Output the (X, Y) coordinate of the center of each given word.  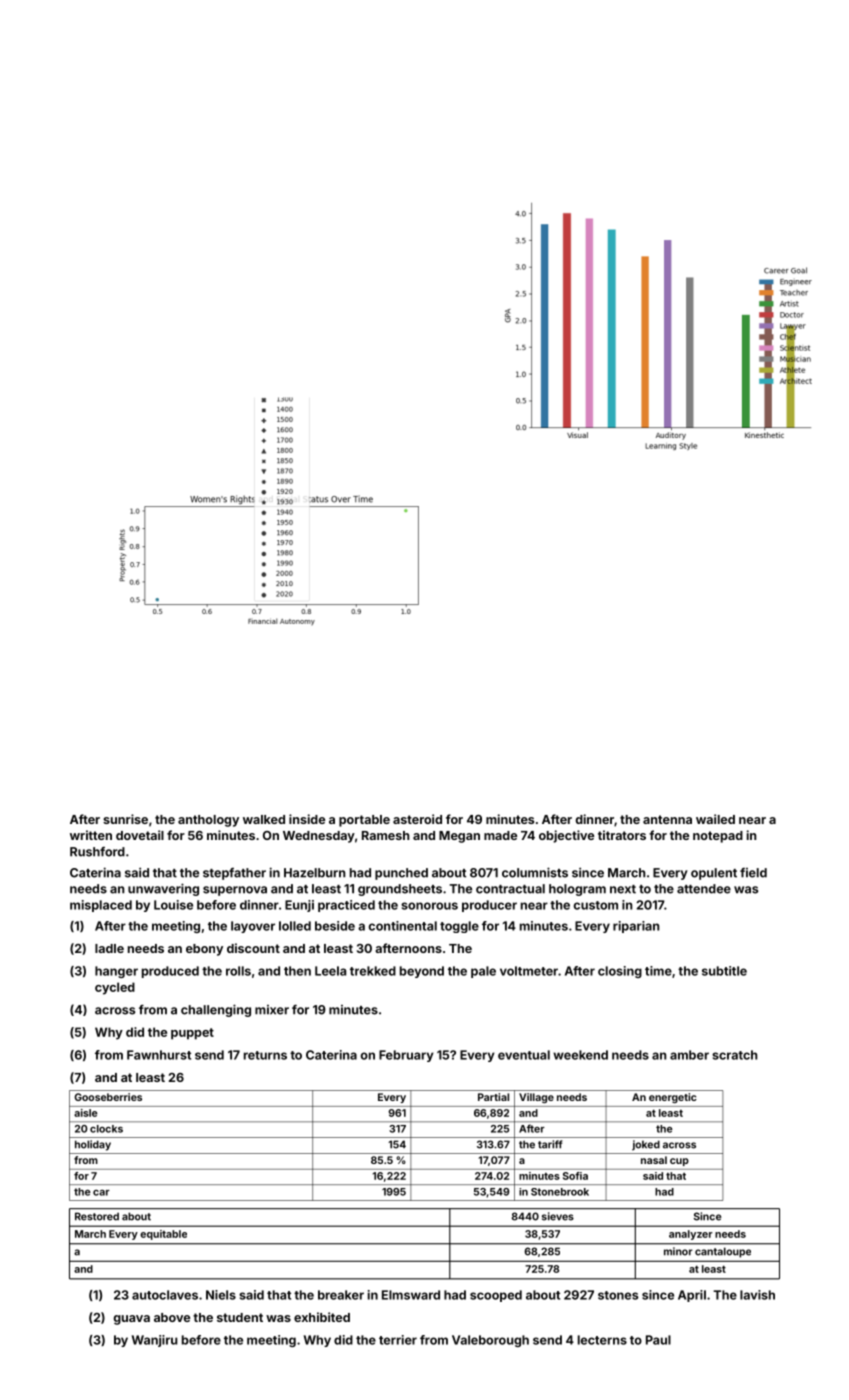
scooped (496, 1296)
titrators (622, 835)
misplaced (101, 906)
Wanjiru (154, 1341)
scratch (734, 1055)
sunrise (125, 819)
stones (618, 1295)
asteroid (417, 819)
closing (620, 972)
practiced (346, 906)
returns (265, 1055)
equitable (163, 1235)
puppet (192, 1034)
